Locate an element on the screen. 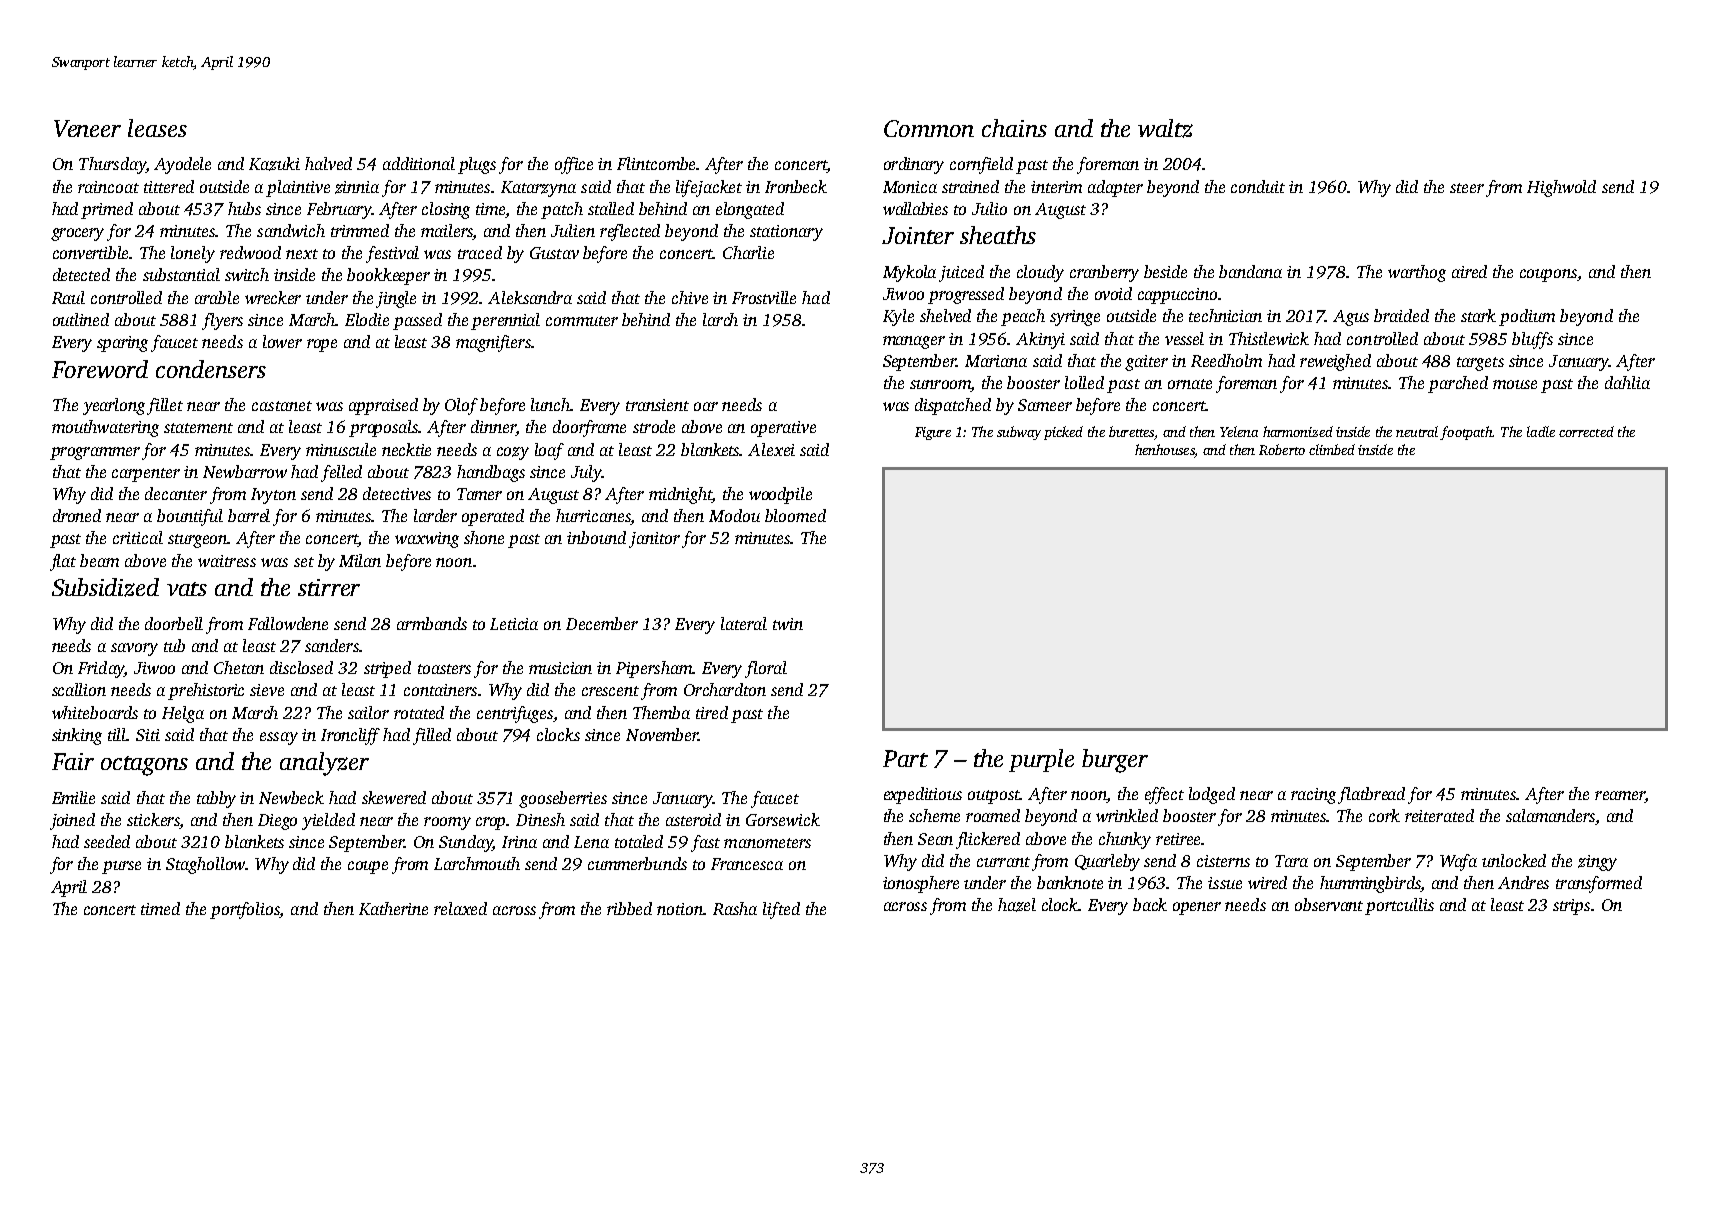  fillet is located at coordinates (165, 406).
